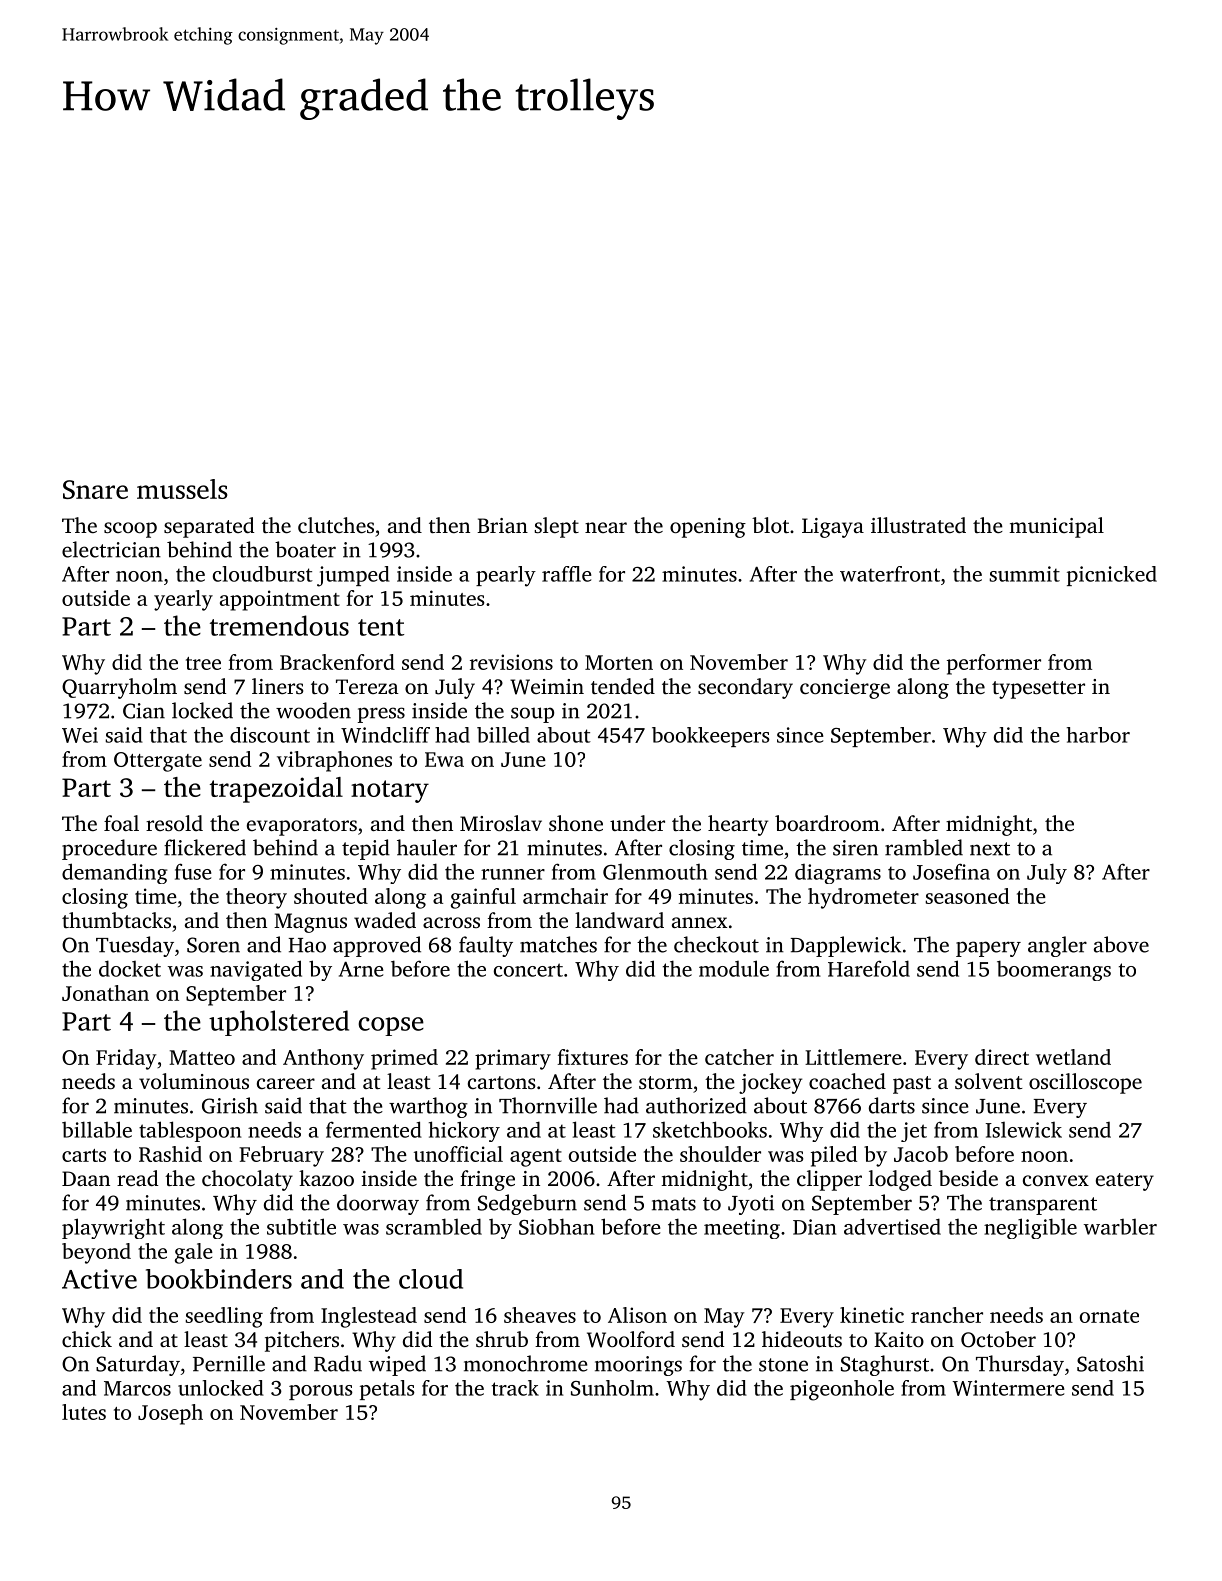  Describe the element at coordinates (1085, 1083) in the screenshot. I see `oscilloscope` at that location.
